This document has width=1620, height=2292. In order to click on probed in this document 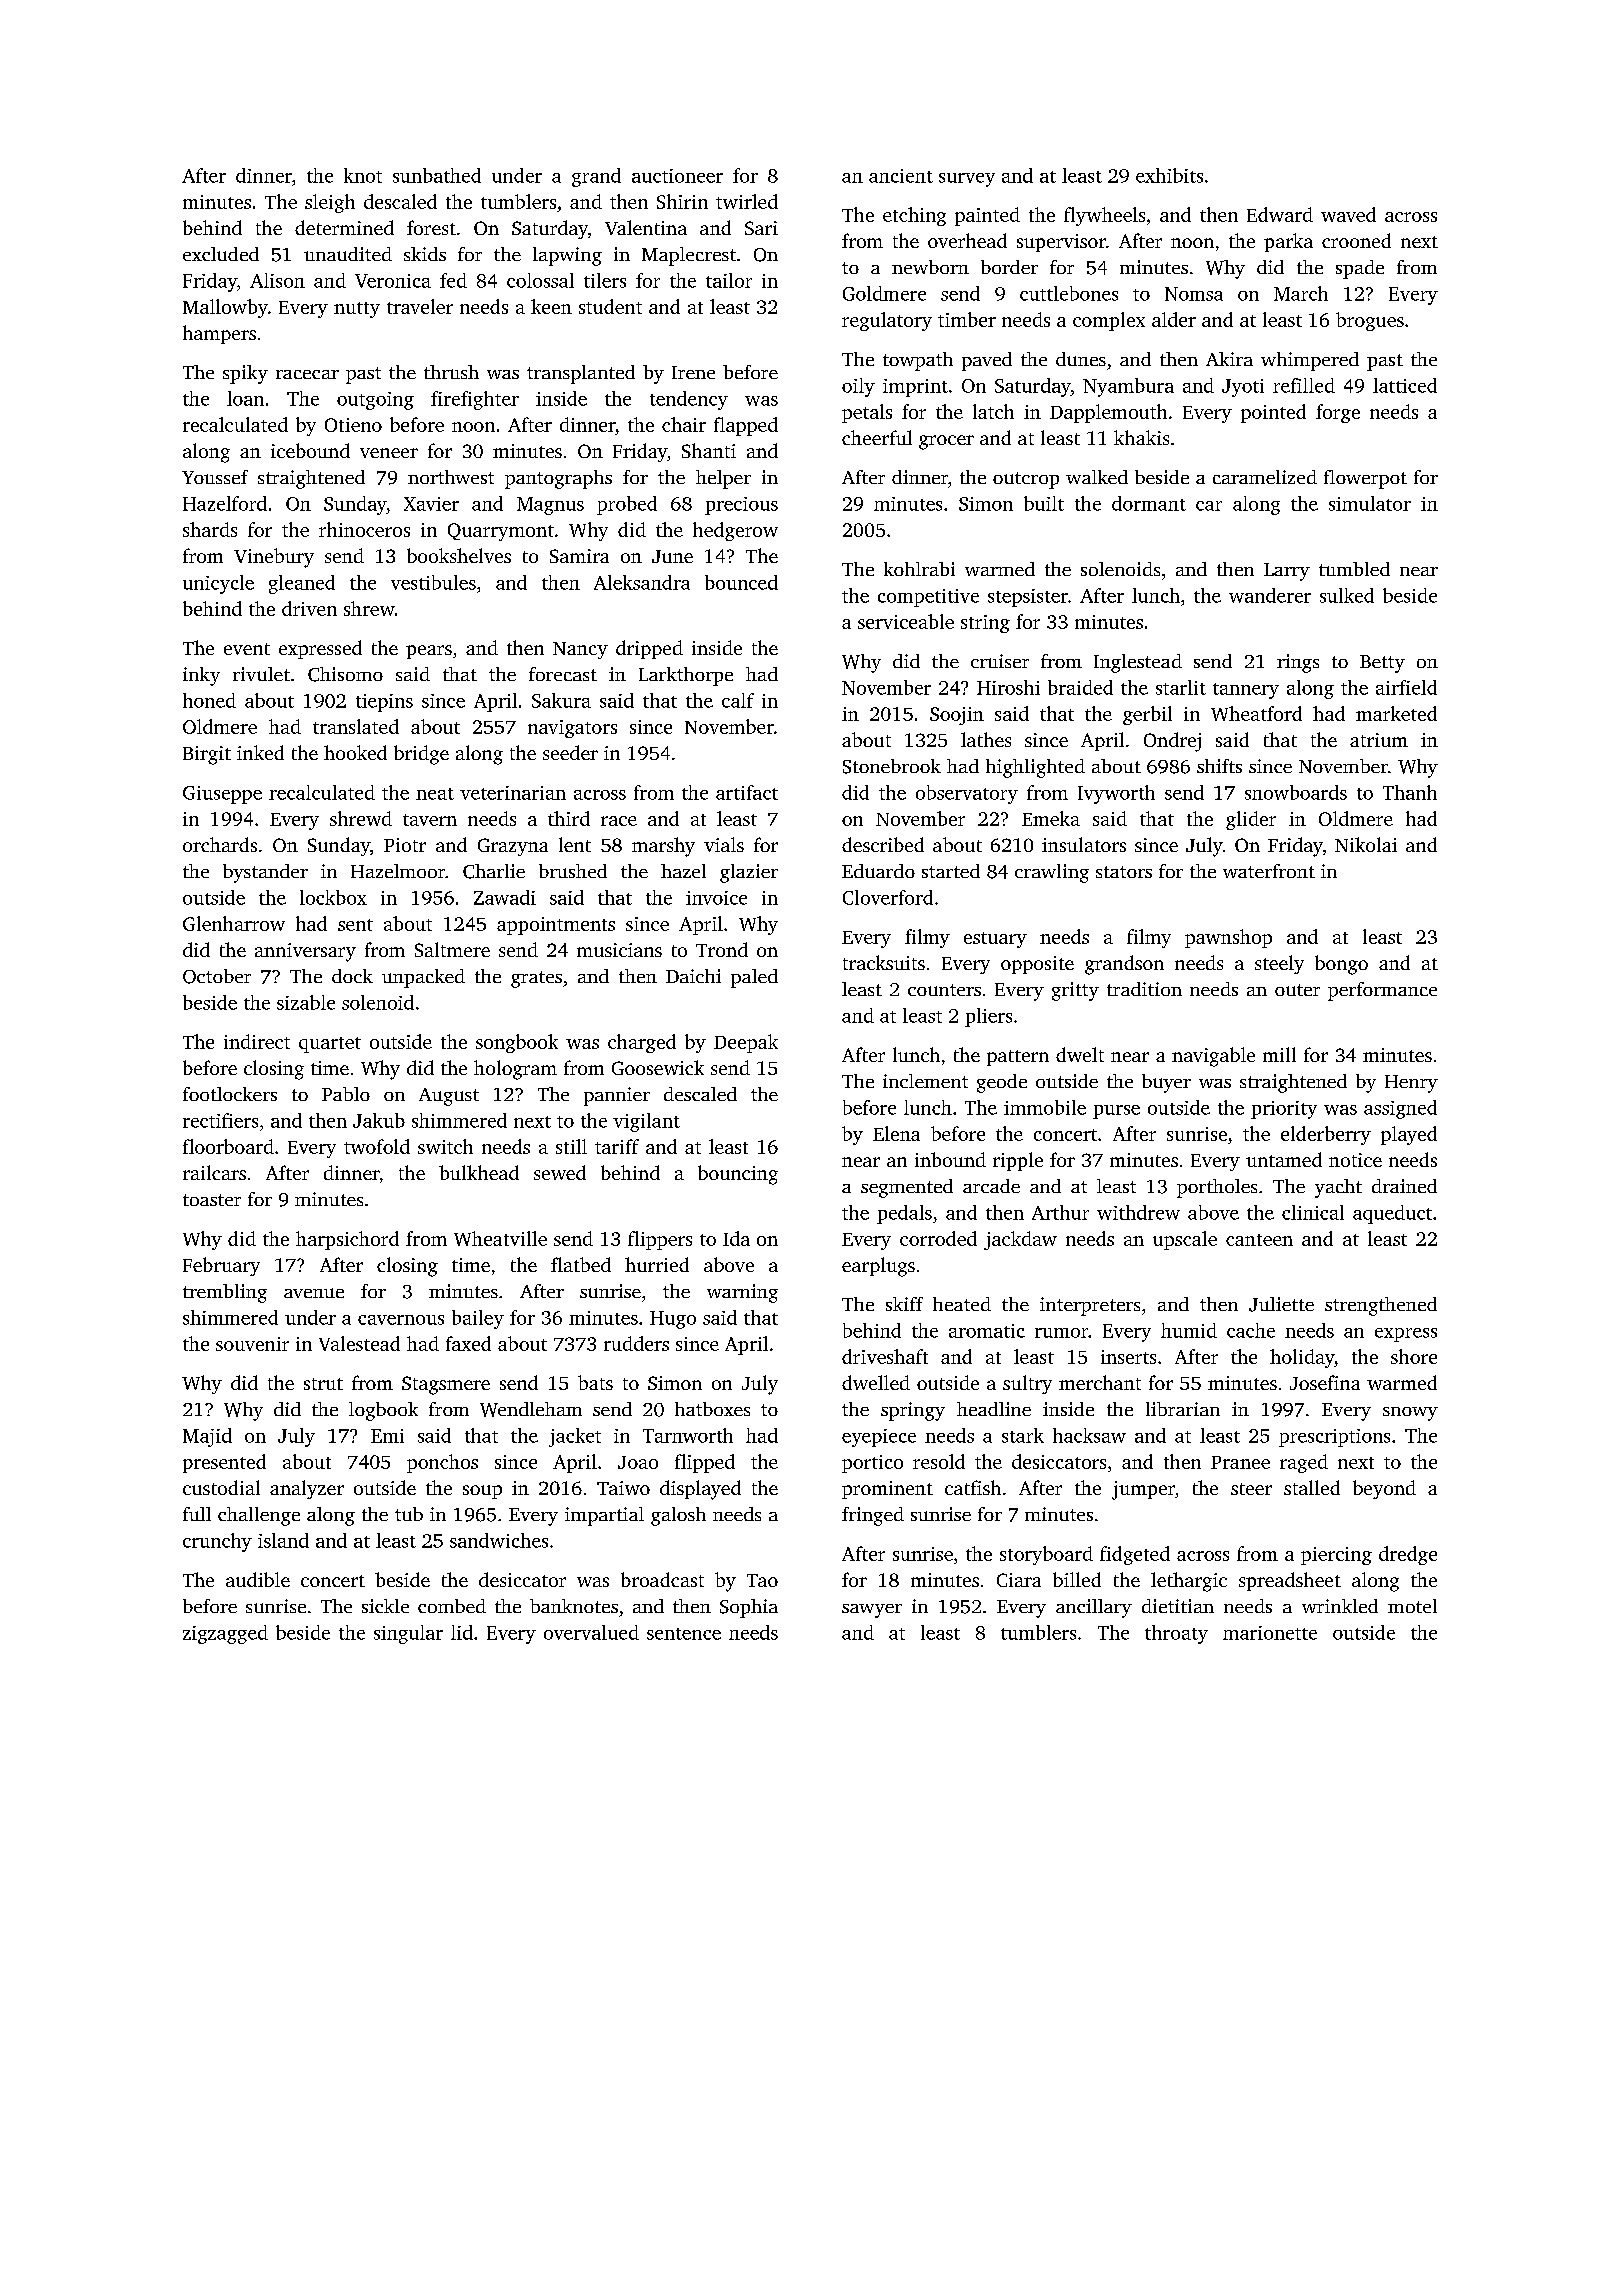, I will do `click(627, 505)`.
